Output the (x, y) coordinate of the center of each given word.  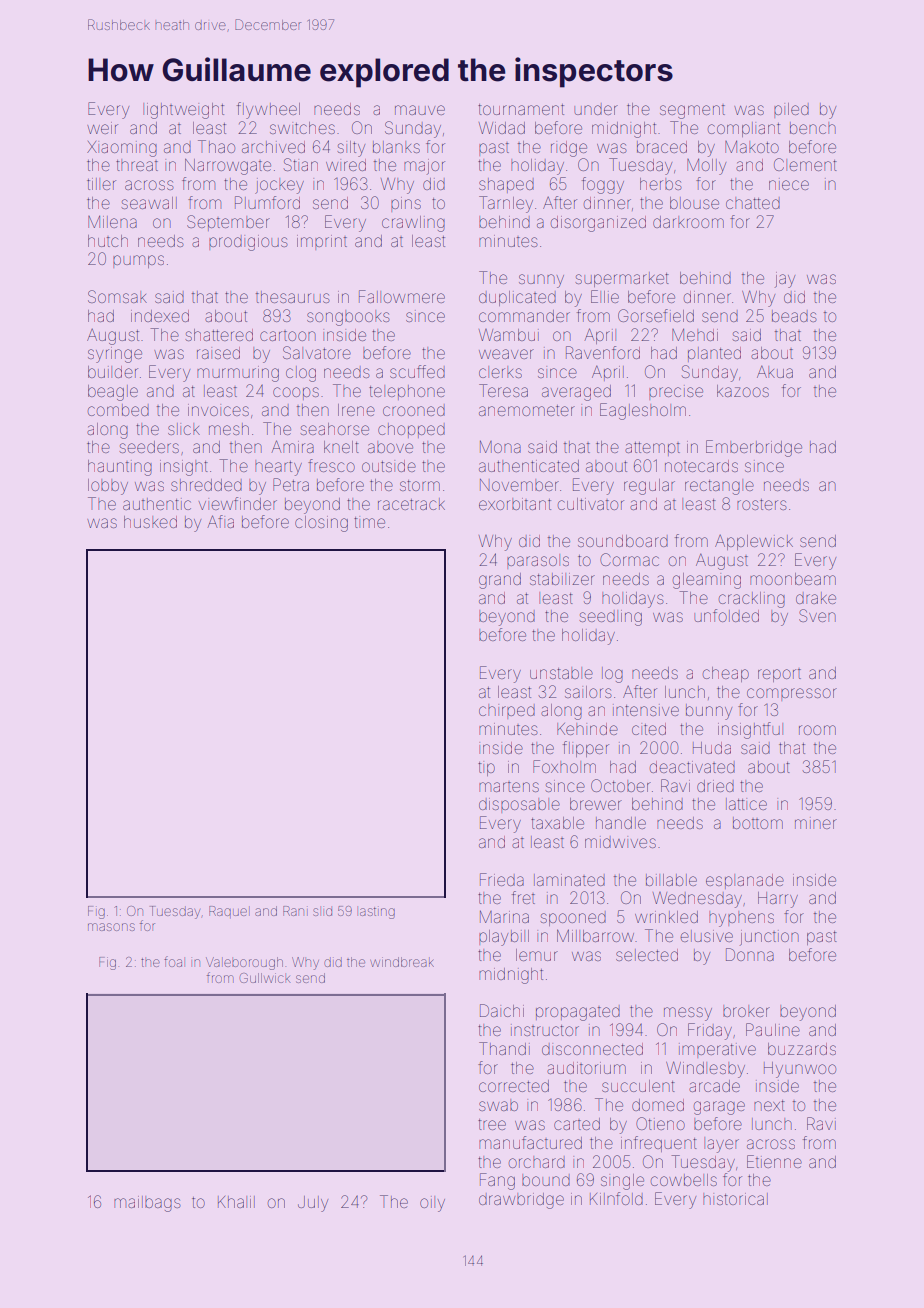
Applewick (754, 542)
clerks (500, 372)
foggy (603, 185)
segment (692, 112)
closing (321, 524)
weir (102, 128)
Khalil (236, 1202)
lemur (537, 955)
